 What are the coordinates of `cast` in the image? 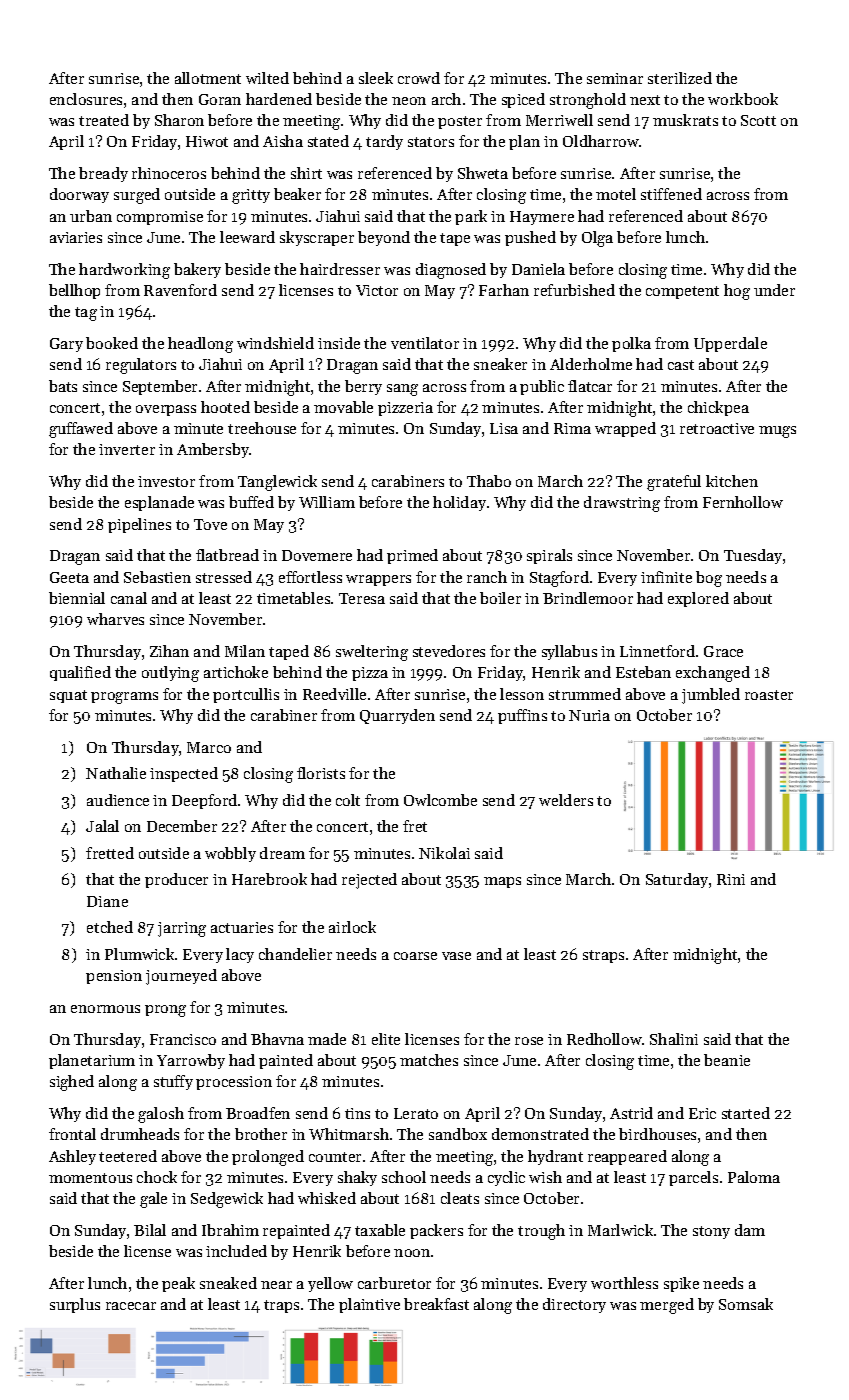 It's located at (681, 365).
